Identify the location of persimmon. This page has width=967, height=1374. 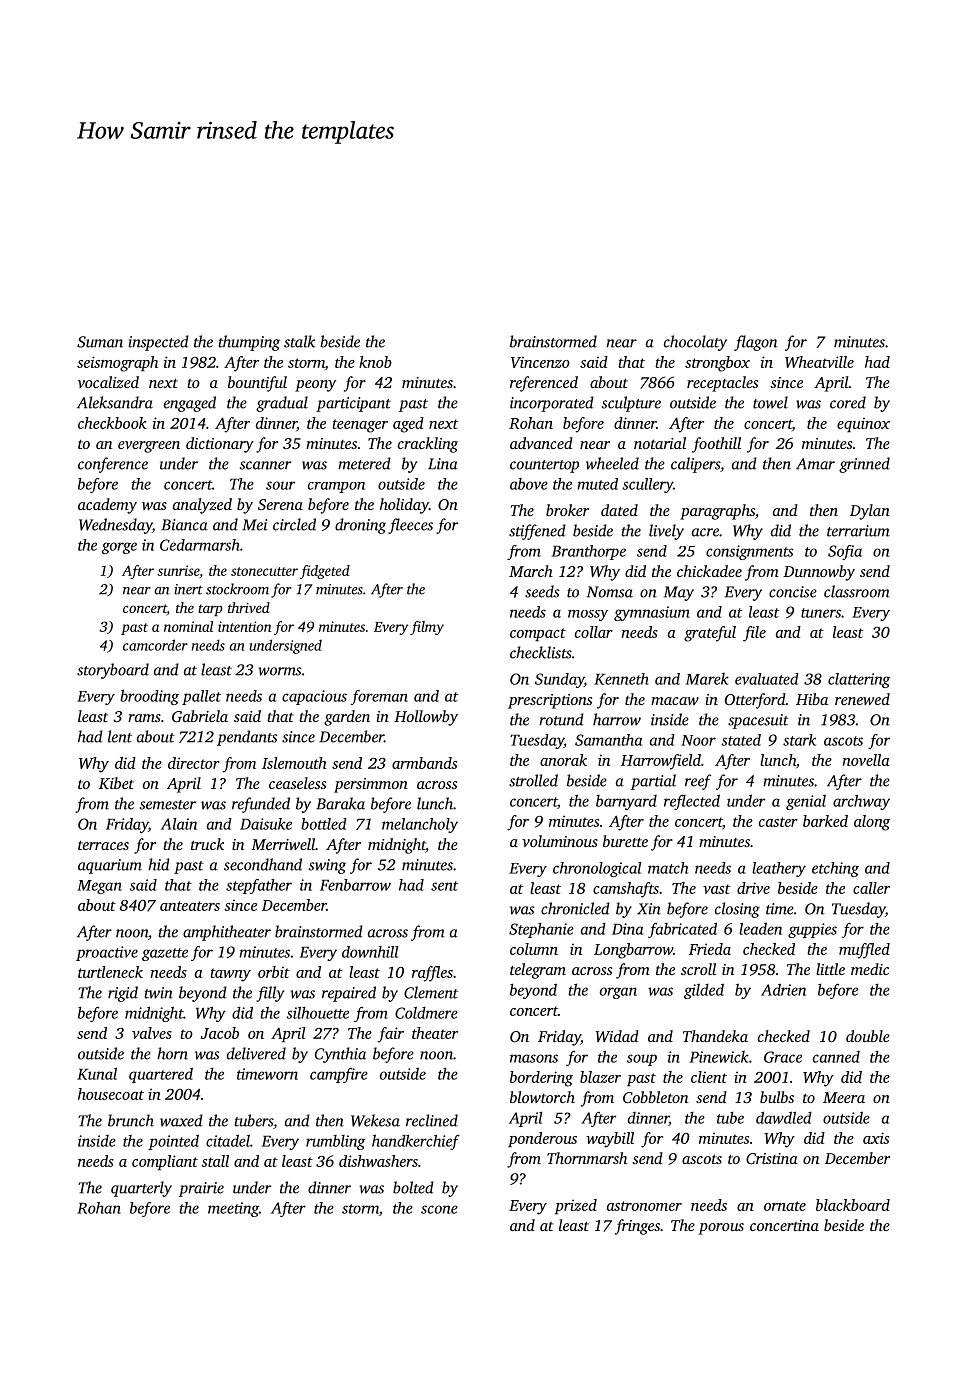
(371, 785).
